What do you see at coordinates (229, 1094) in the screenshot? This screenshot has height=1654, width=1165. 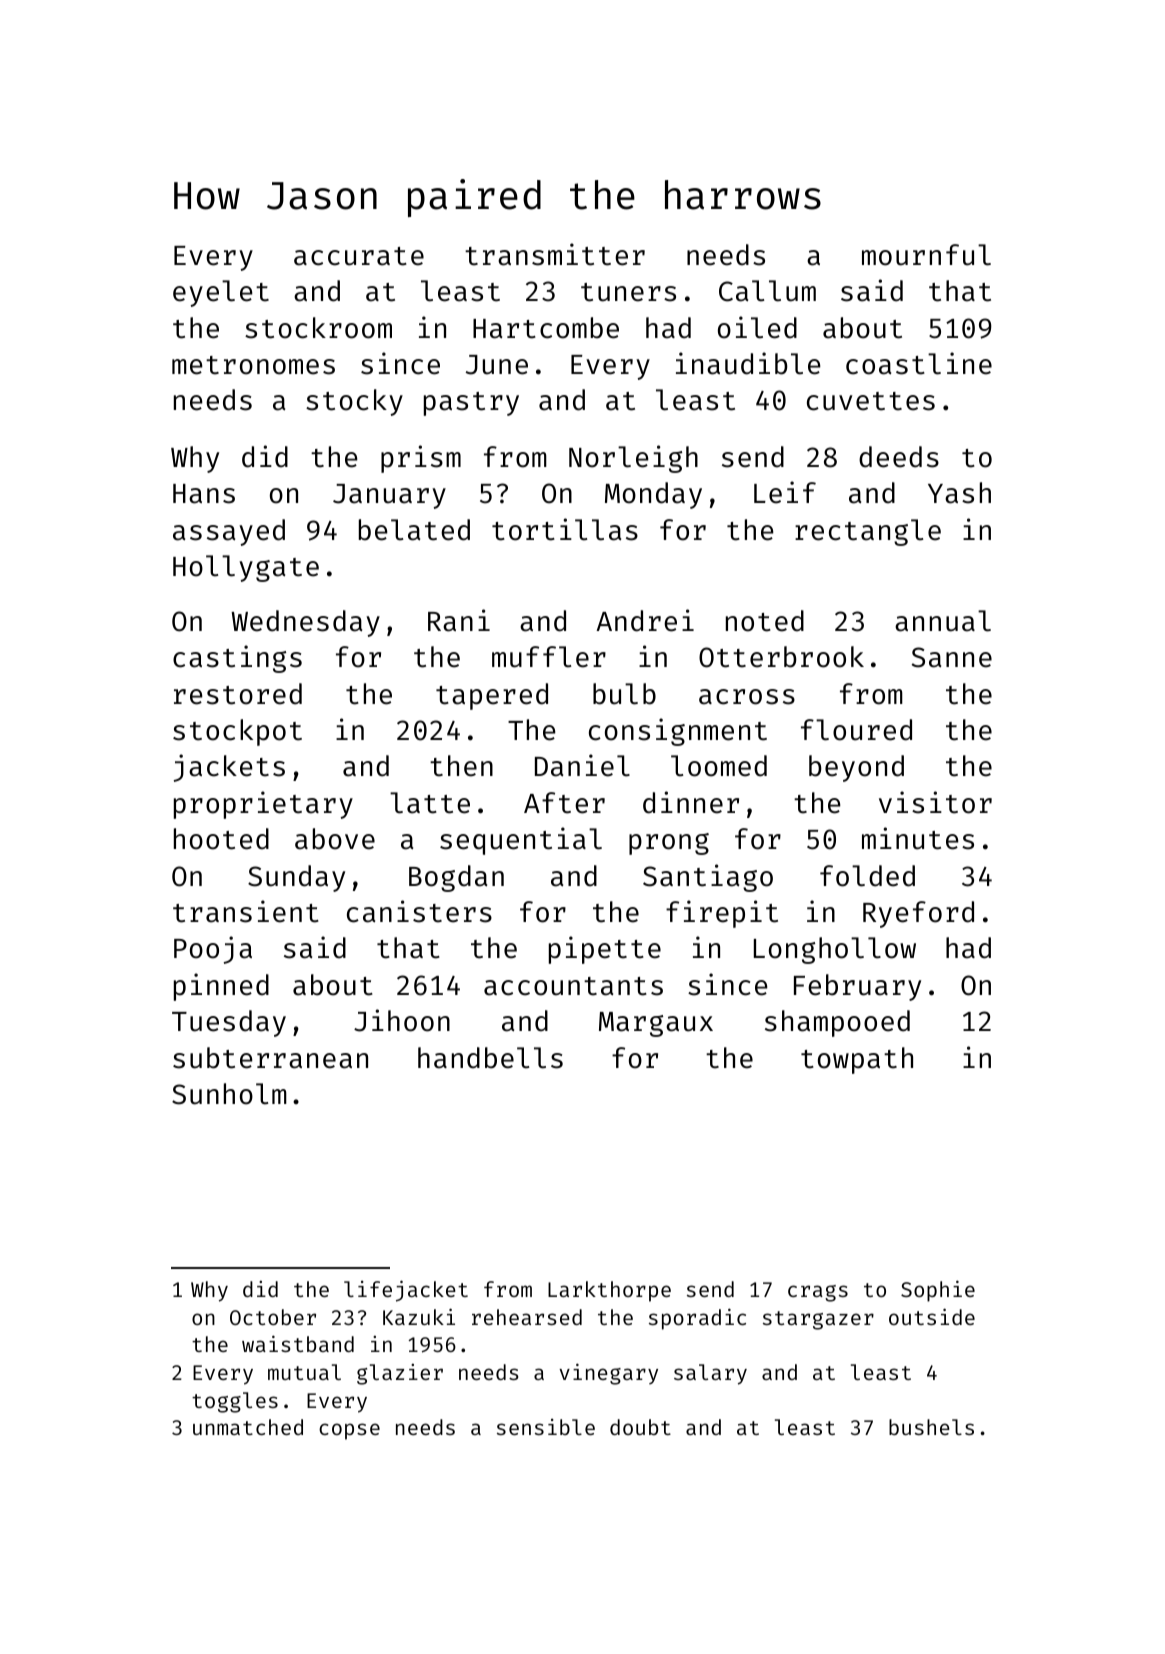 I see `Sunholm` at bounding box center [229, 1094].
